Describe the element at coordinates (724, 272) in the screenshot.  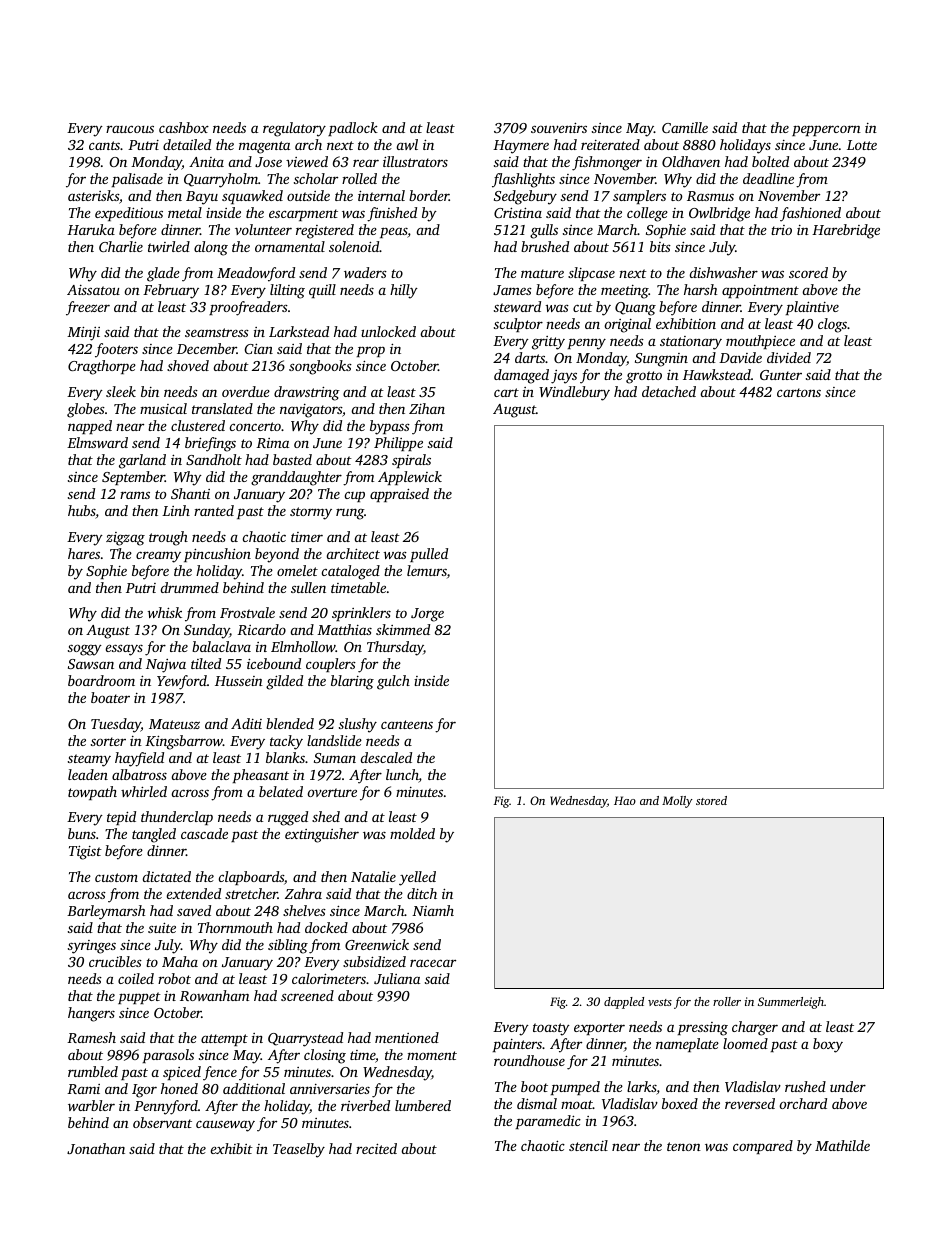
I see `dishwasher` at that location.
